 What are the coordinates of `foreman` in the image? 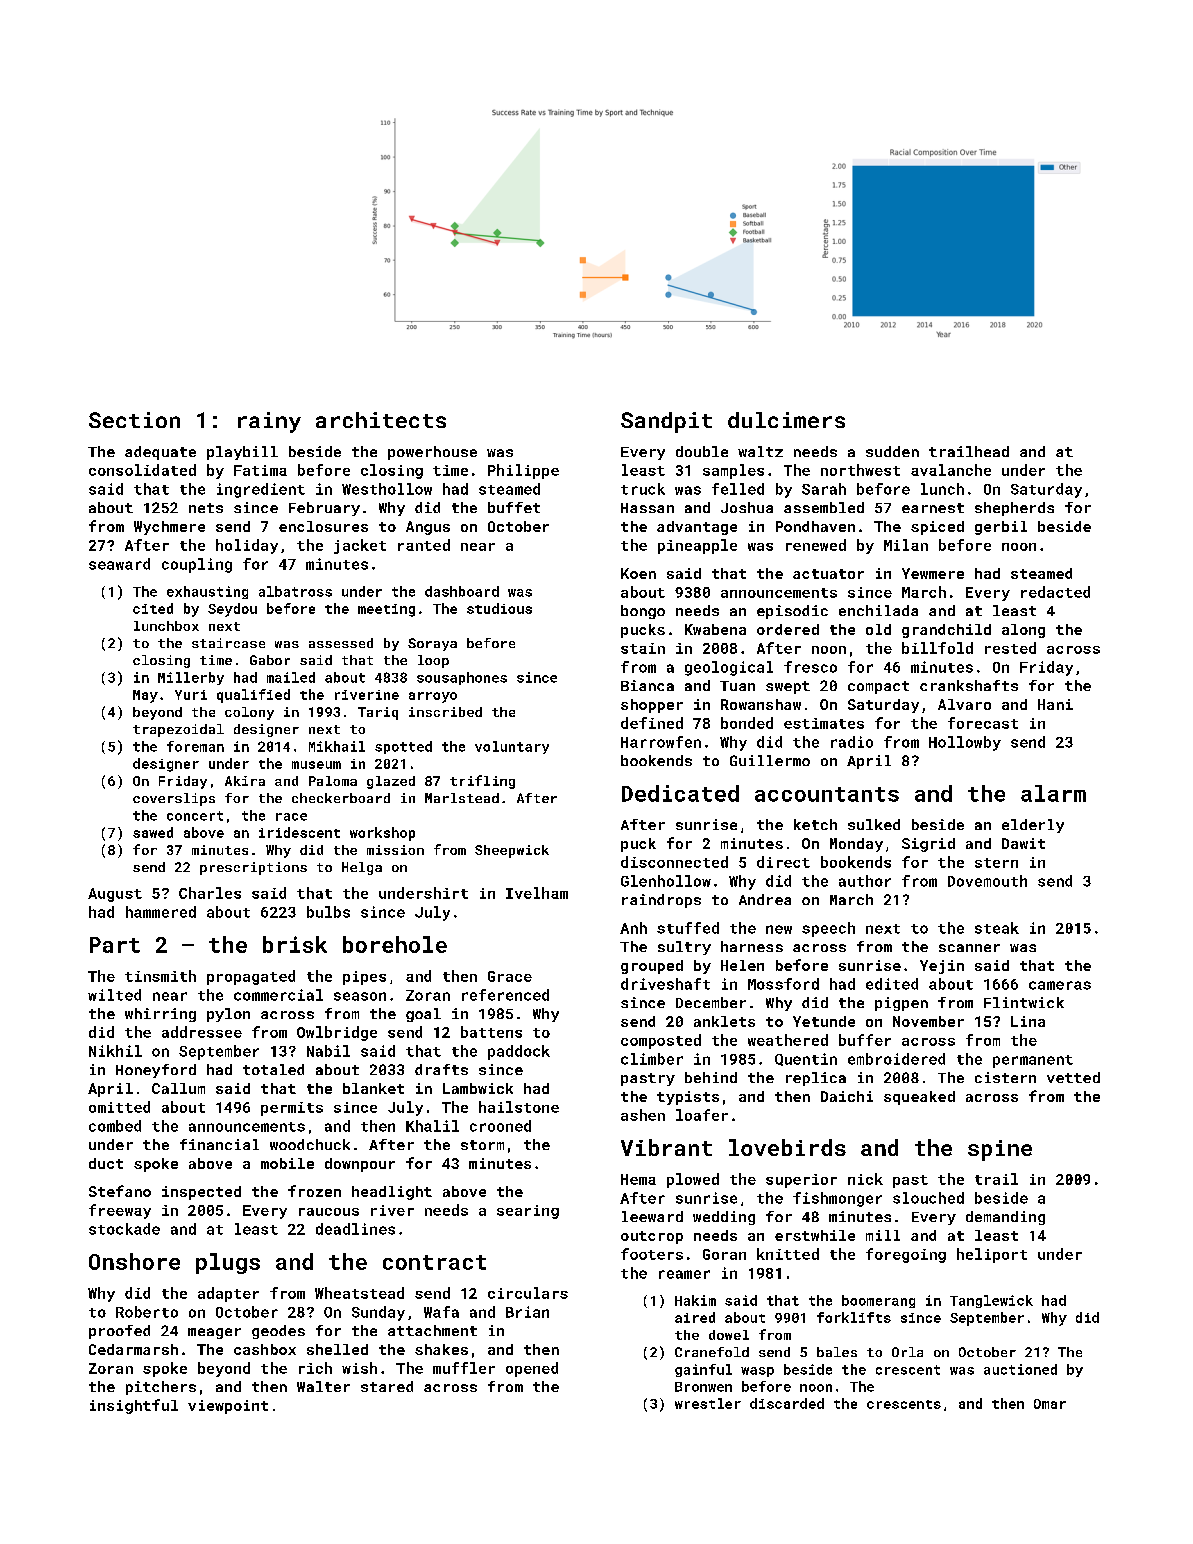 It's located at (195, 746).
